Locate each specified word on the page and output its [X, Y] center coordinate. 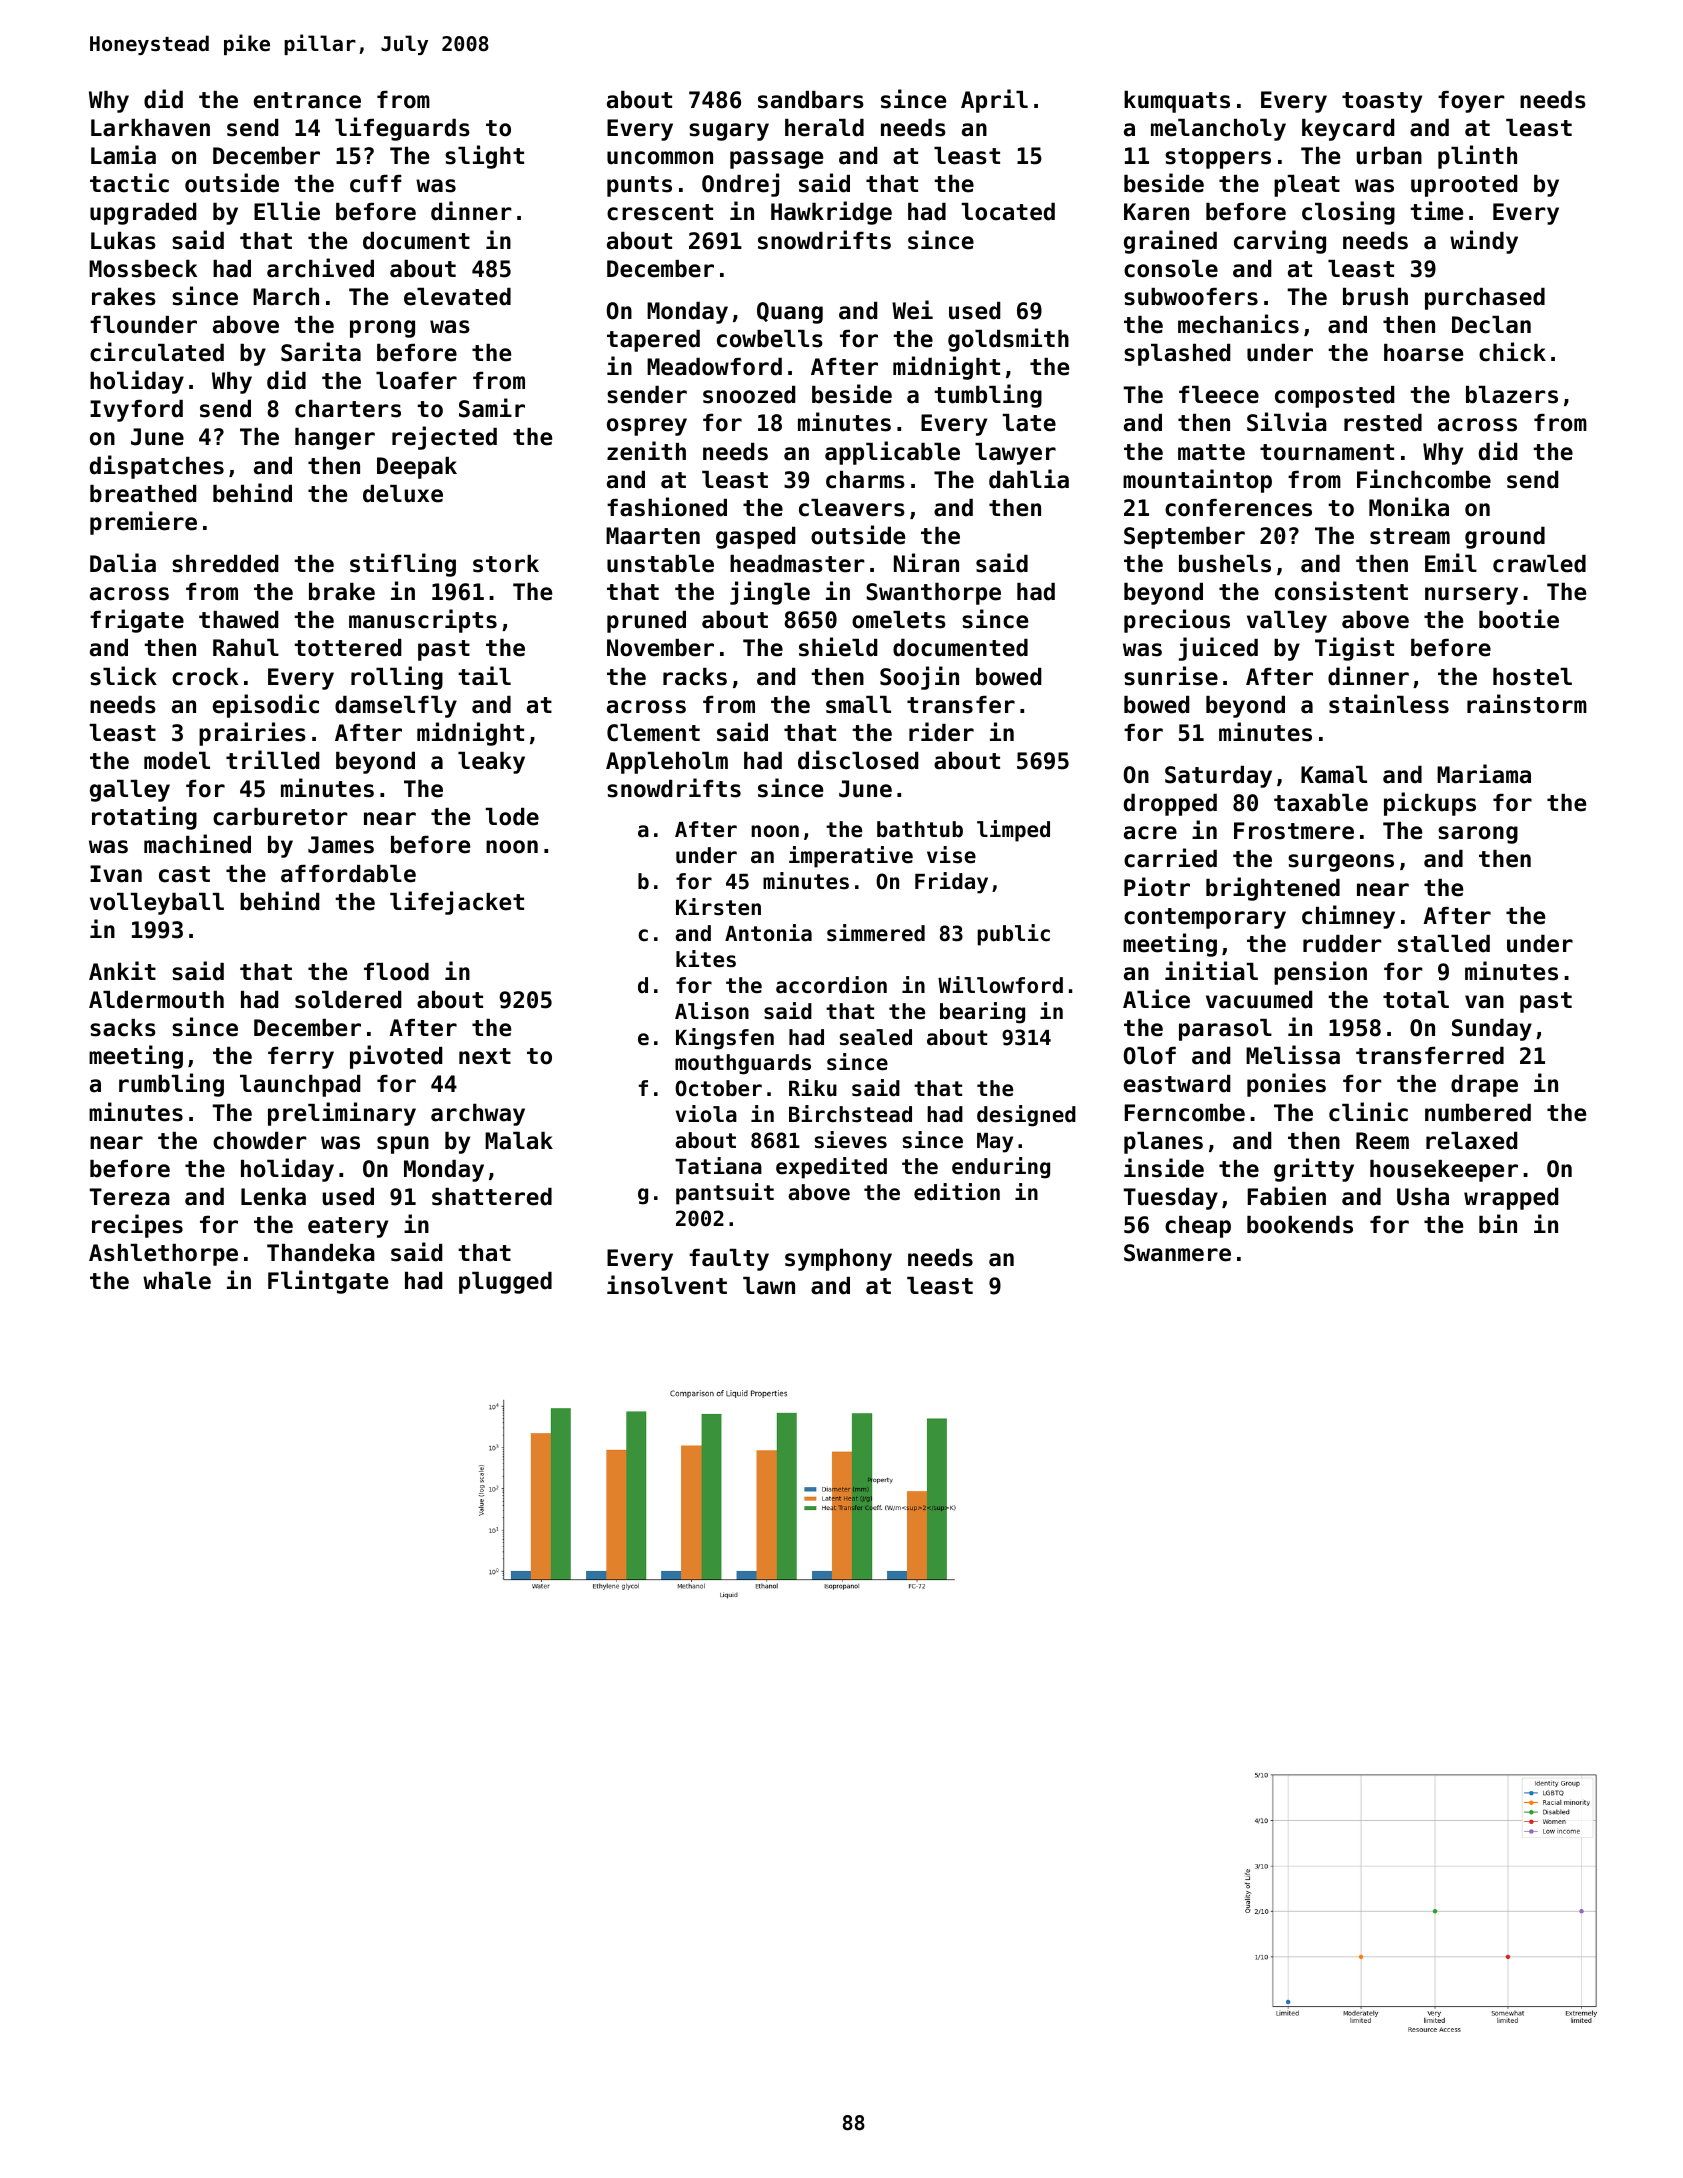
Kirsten [718, 907]
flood [396, 972]
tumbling [988, 396]
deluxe [403, 494]
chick [1512, 352]
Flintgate [328, 1282]
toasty [1382, 102]
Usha [1423, 1197]
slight [484, 157]
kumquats [1177, 102]
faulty [729, 1260]
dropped [1170, 805]
